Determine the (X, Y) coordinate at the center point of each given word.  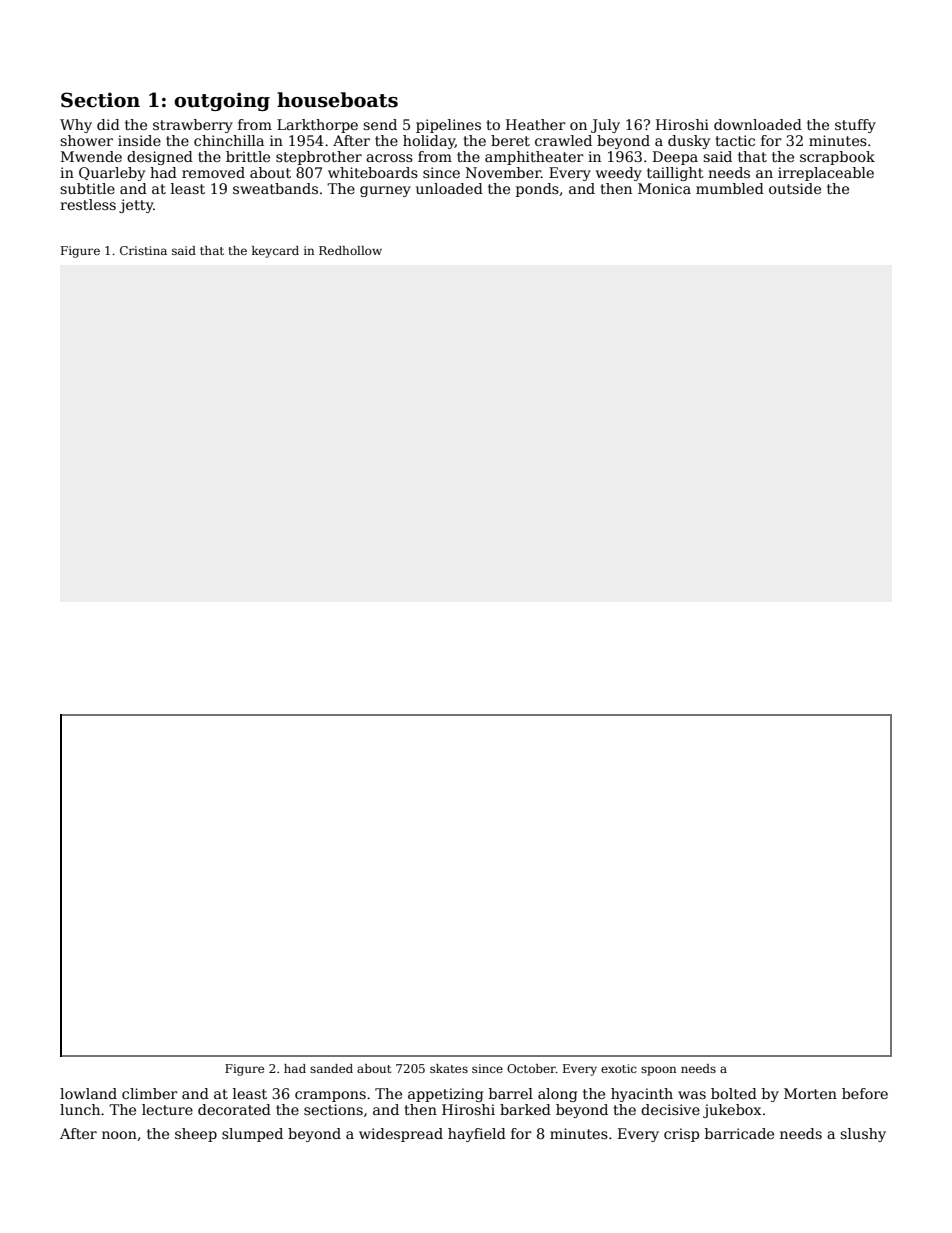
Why (76, 126)
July (605, 126)
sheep (196, 1135)
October (531, 1068)
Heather (536, 124)
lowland (88, 1093)
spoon (658, 1071)
